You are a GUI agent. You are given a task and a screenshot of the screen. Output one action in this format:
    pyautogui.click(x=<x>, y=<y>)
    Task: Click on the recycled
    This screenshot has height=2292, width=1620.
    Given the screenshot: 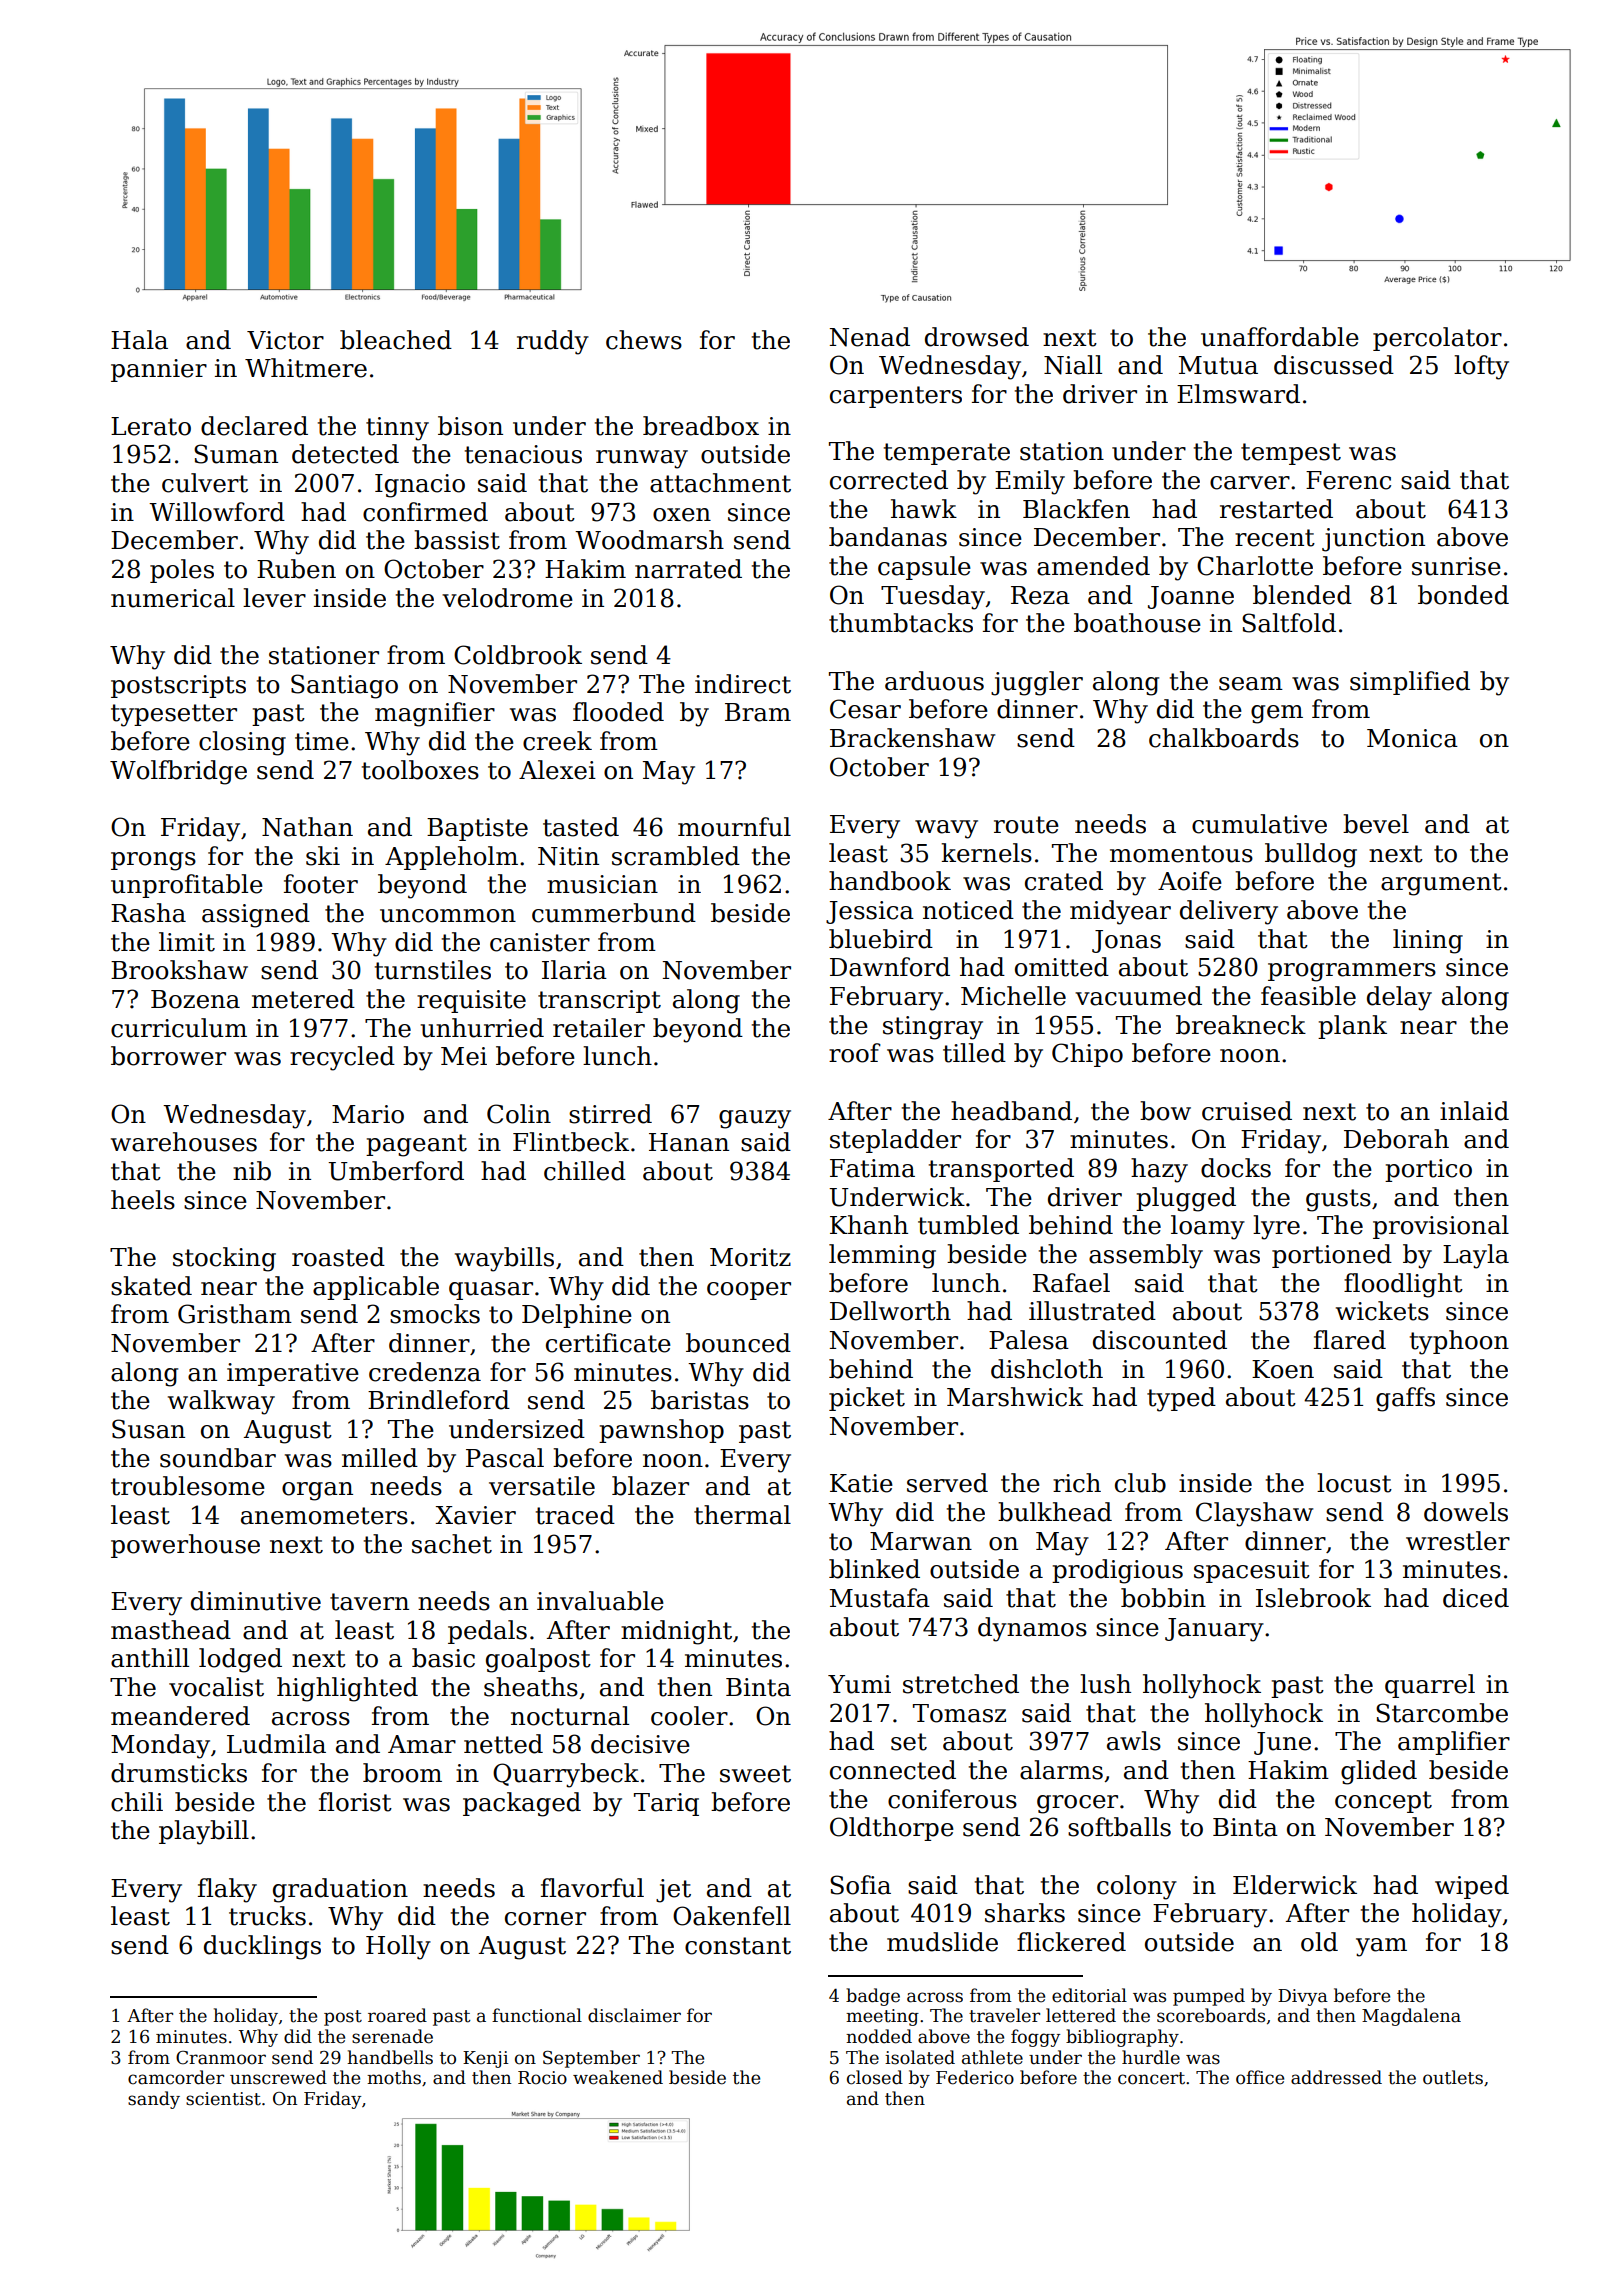 What is the action you would take?
    pyautogui.click(x=342, y=1058)
